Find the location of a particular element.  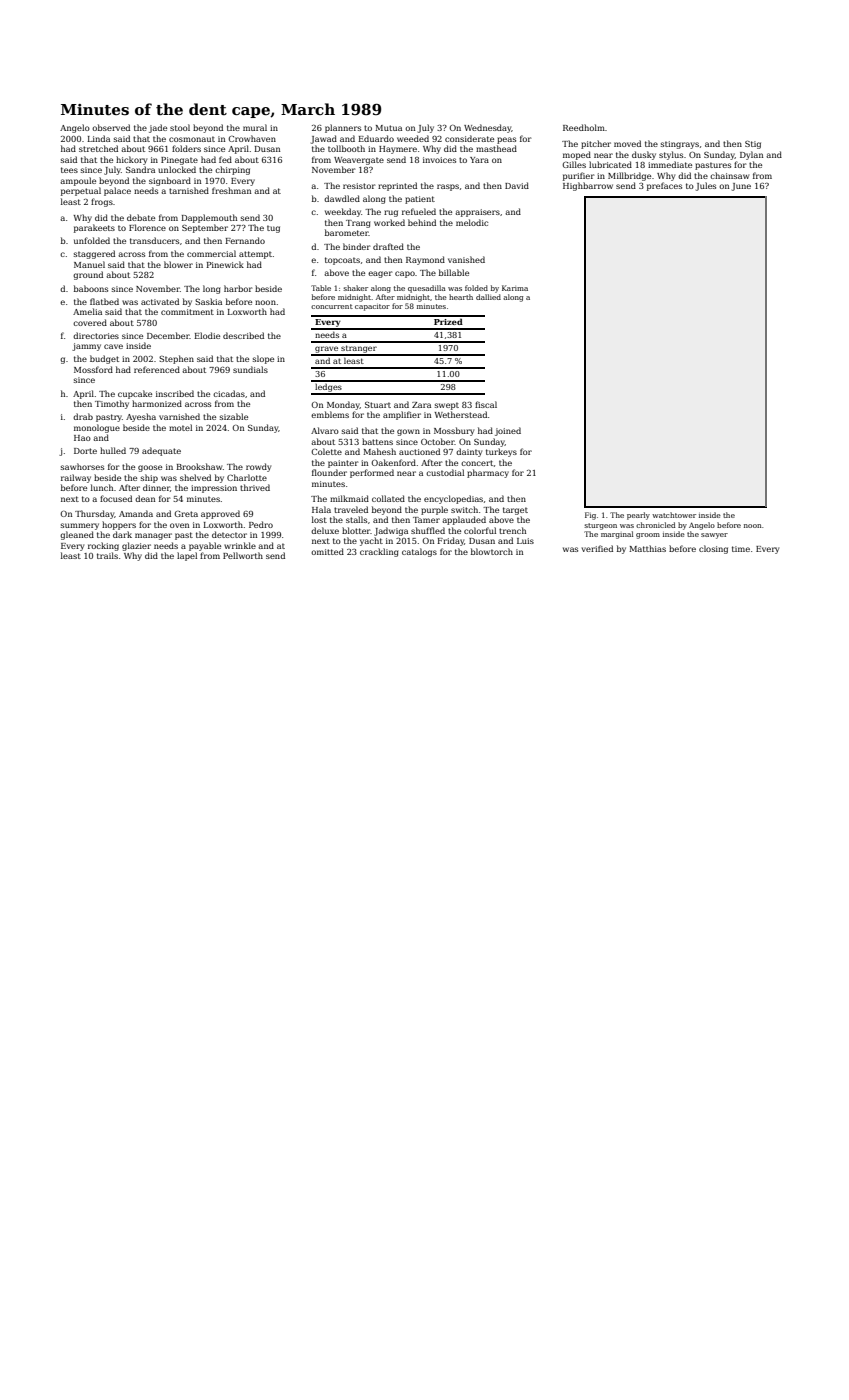

joined is located at coordinates (508, 431).
